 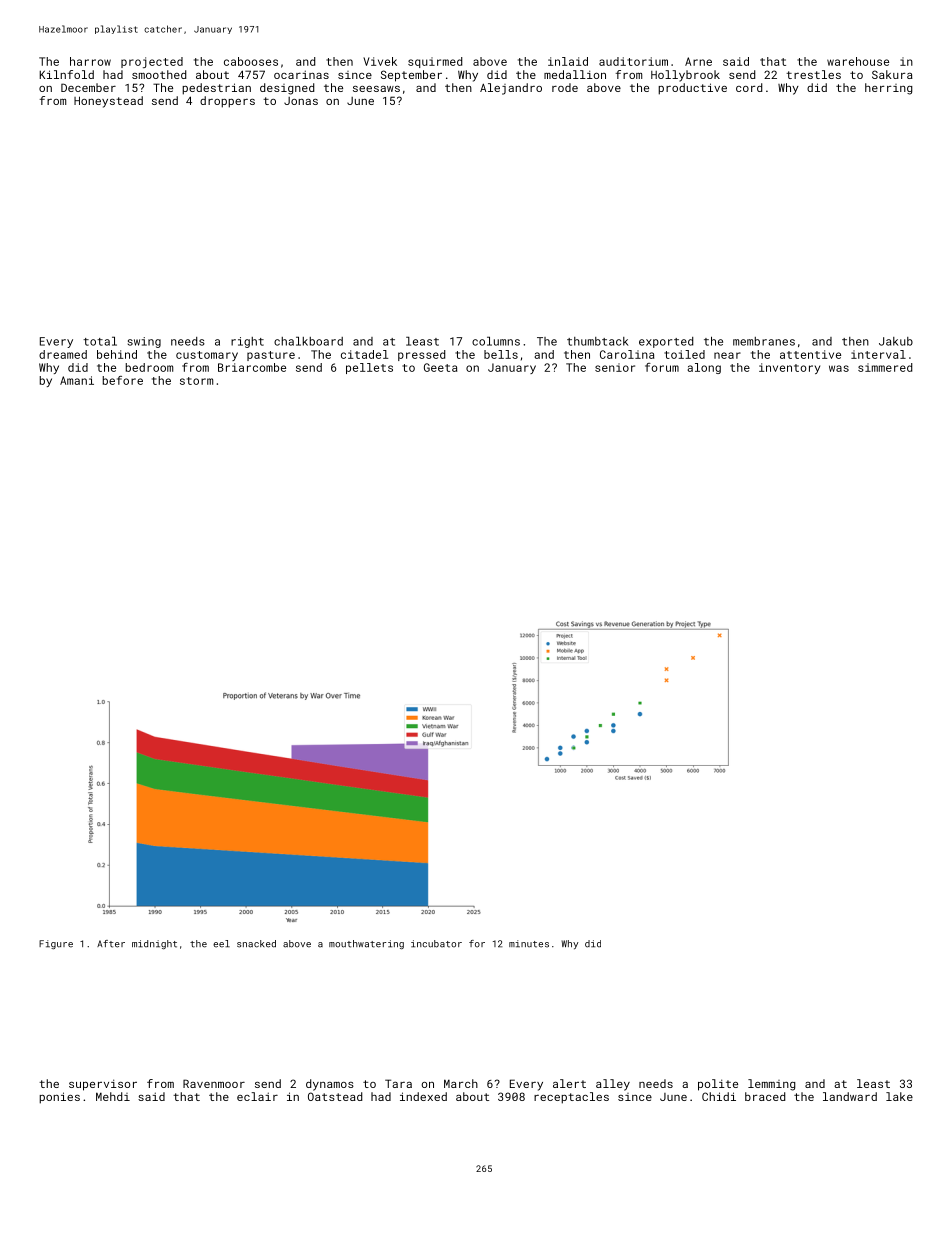 What do you see at coordinates (899, 1096) in the image?
I see `lake` at bounding box center [899, 1096].
